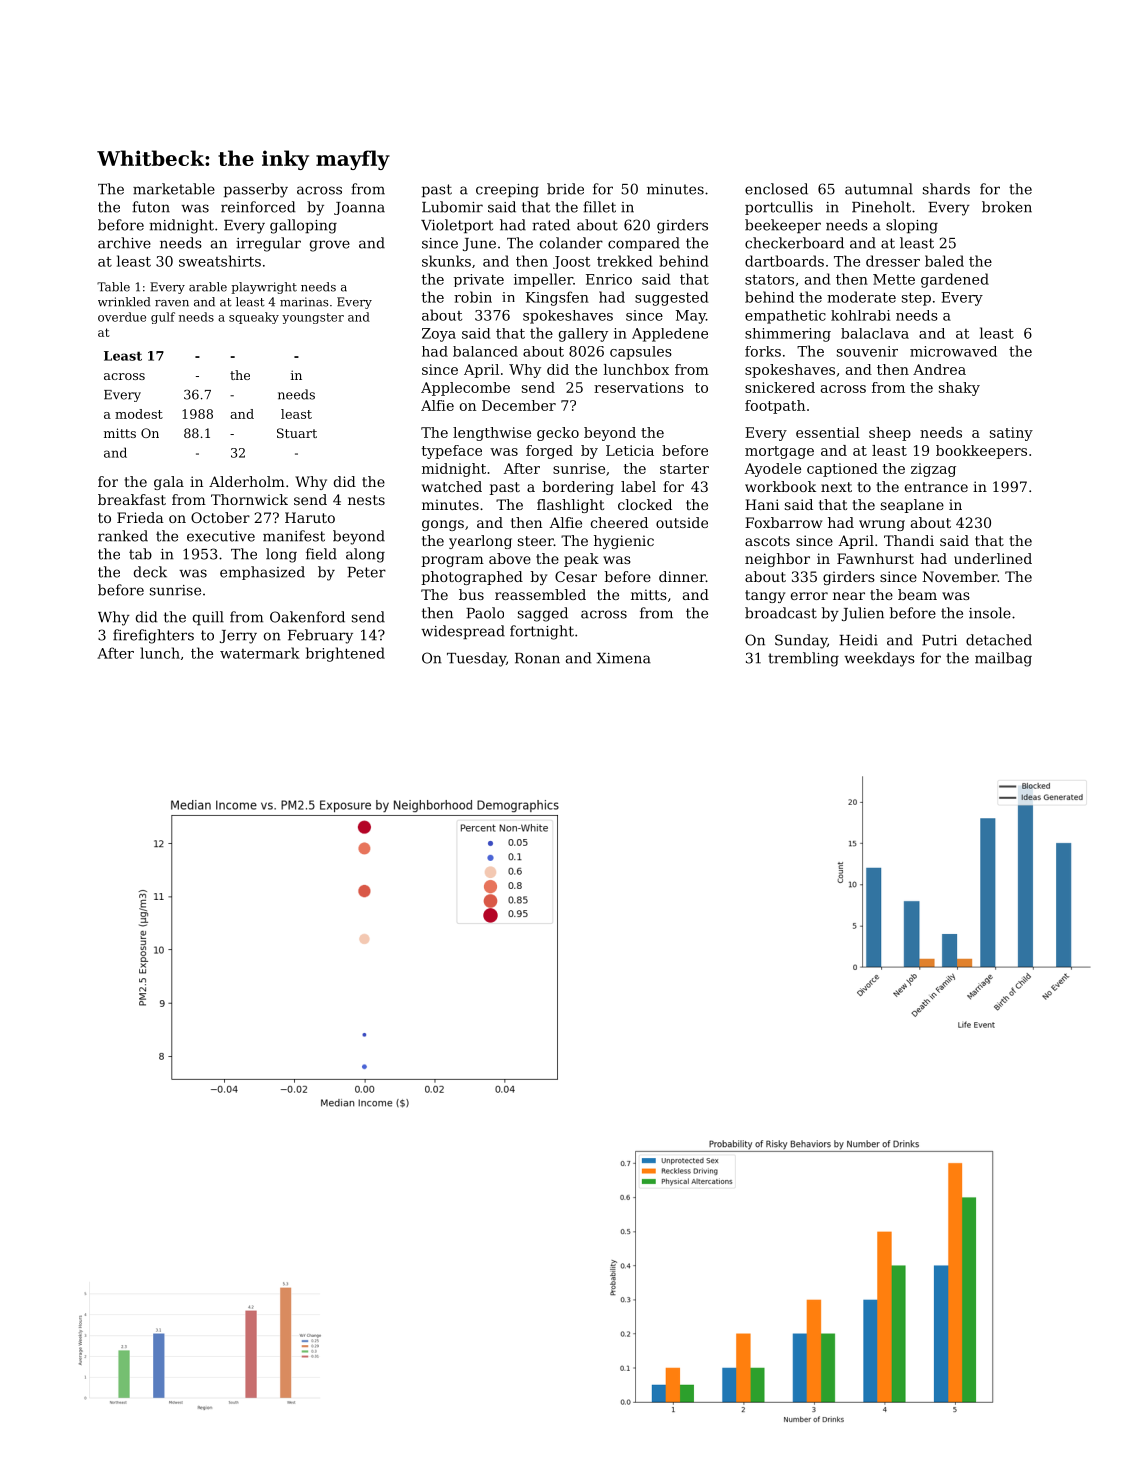  What do you see at coordinates (939, 369) in the page?
I see `Andrea` at bounding box center [939, 369].
